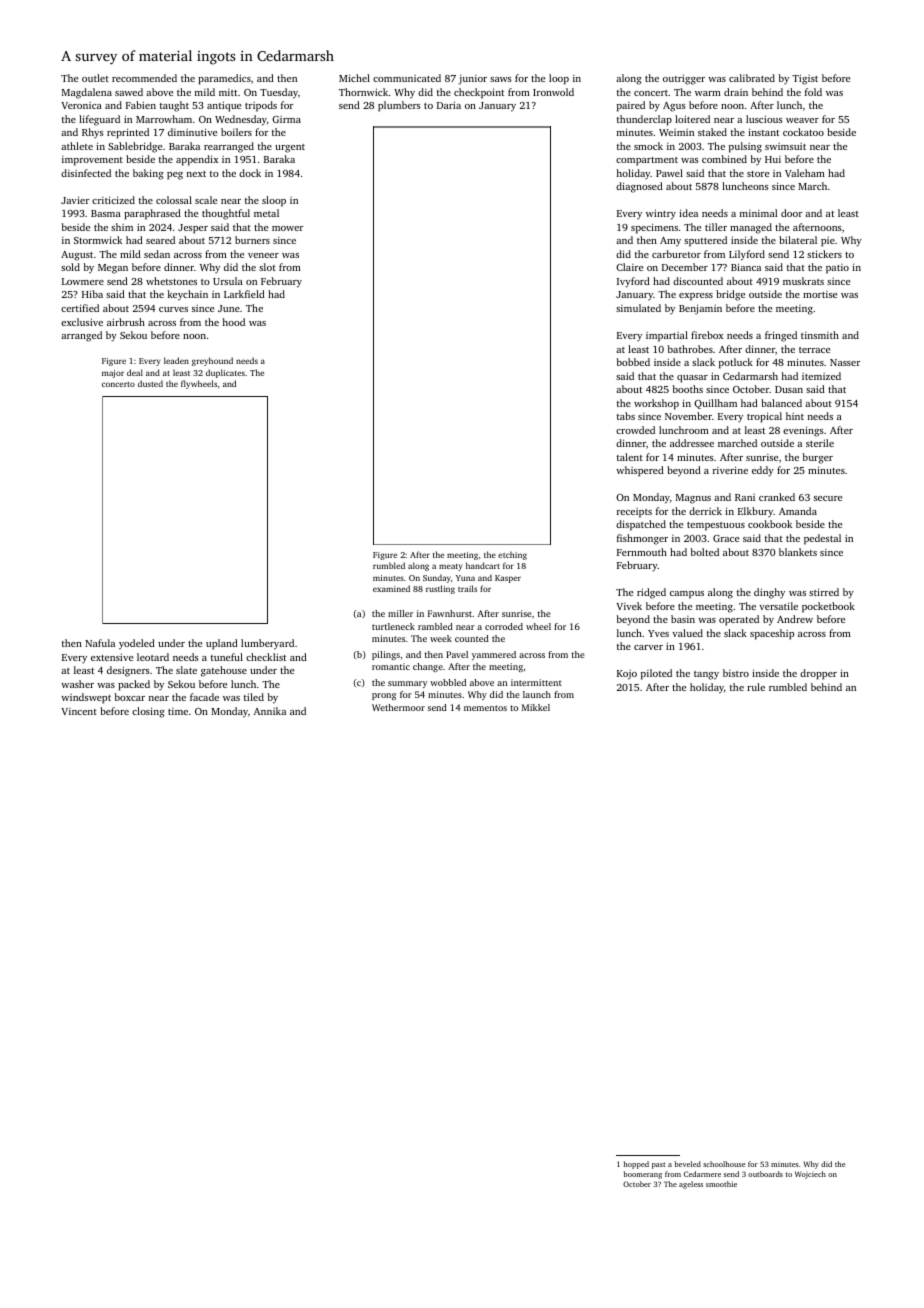 Image resolution: width=924 pixels, height=1308 pixels. I want to click on schoolhouse, so click(724, 1164).
